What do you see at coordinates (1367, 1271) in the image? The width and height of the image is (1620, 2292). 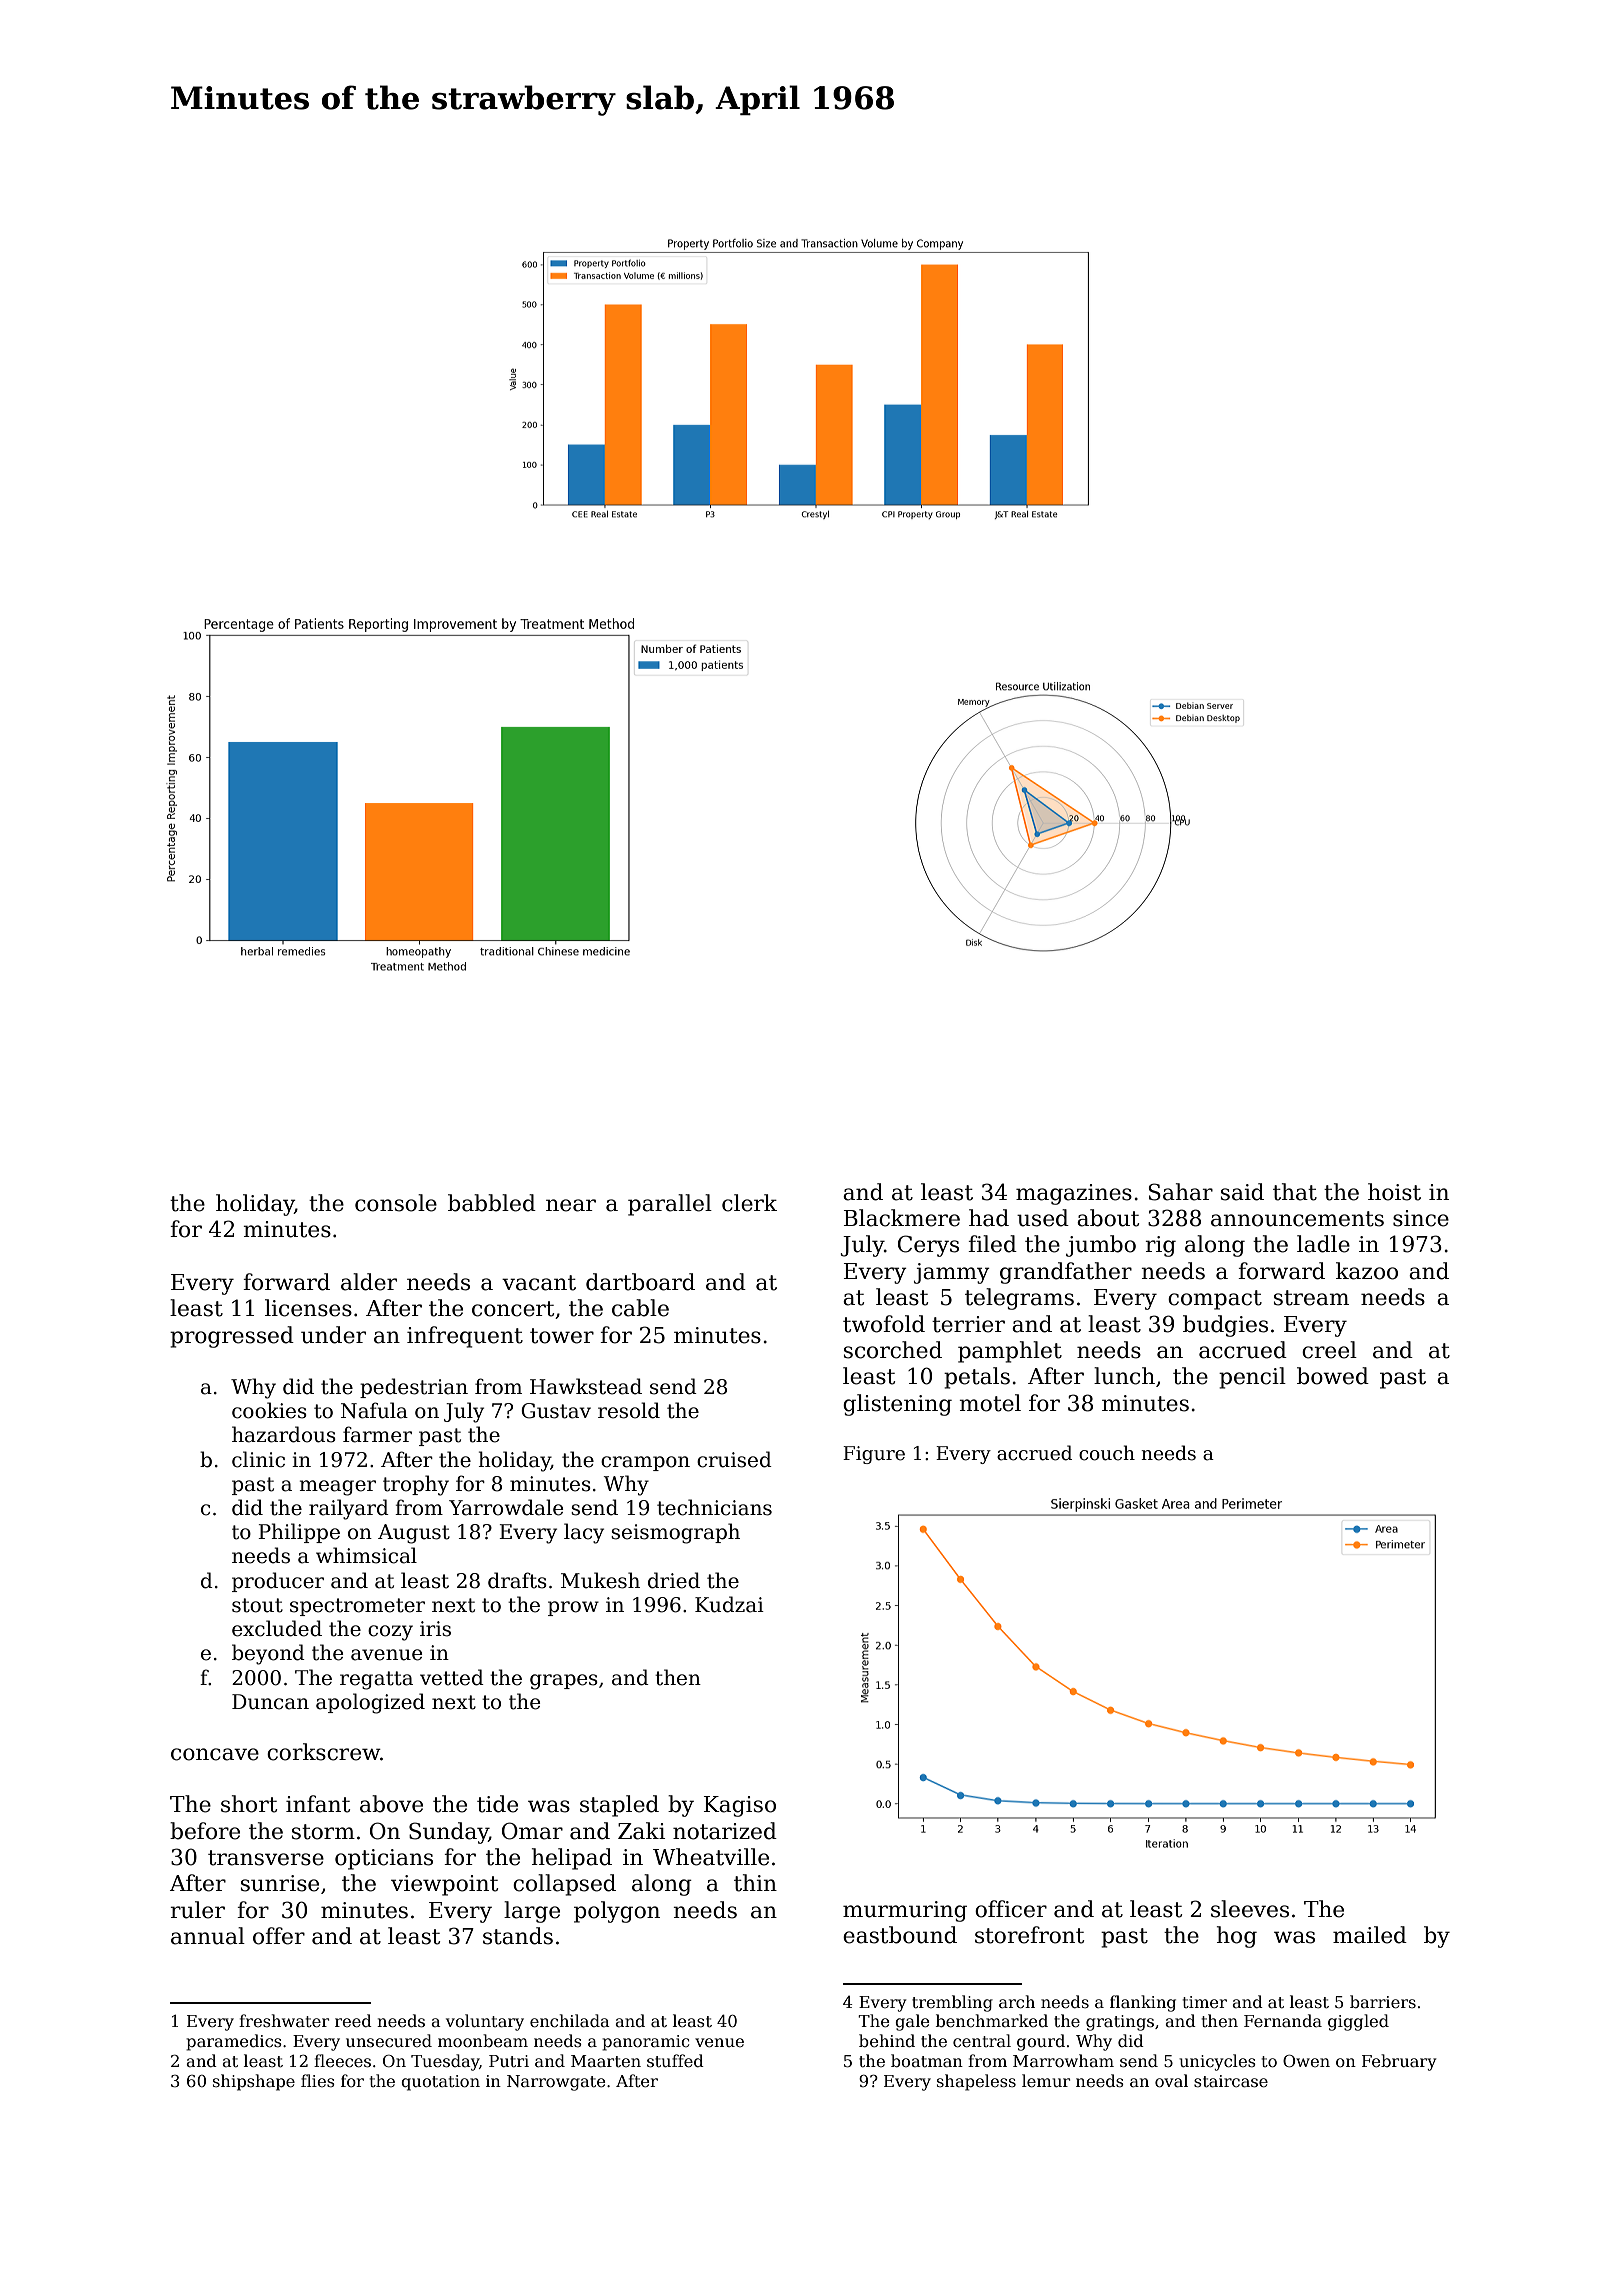 I see `kazoo` at bounding box center [1367, 1271].
